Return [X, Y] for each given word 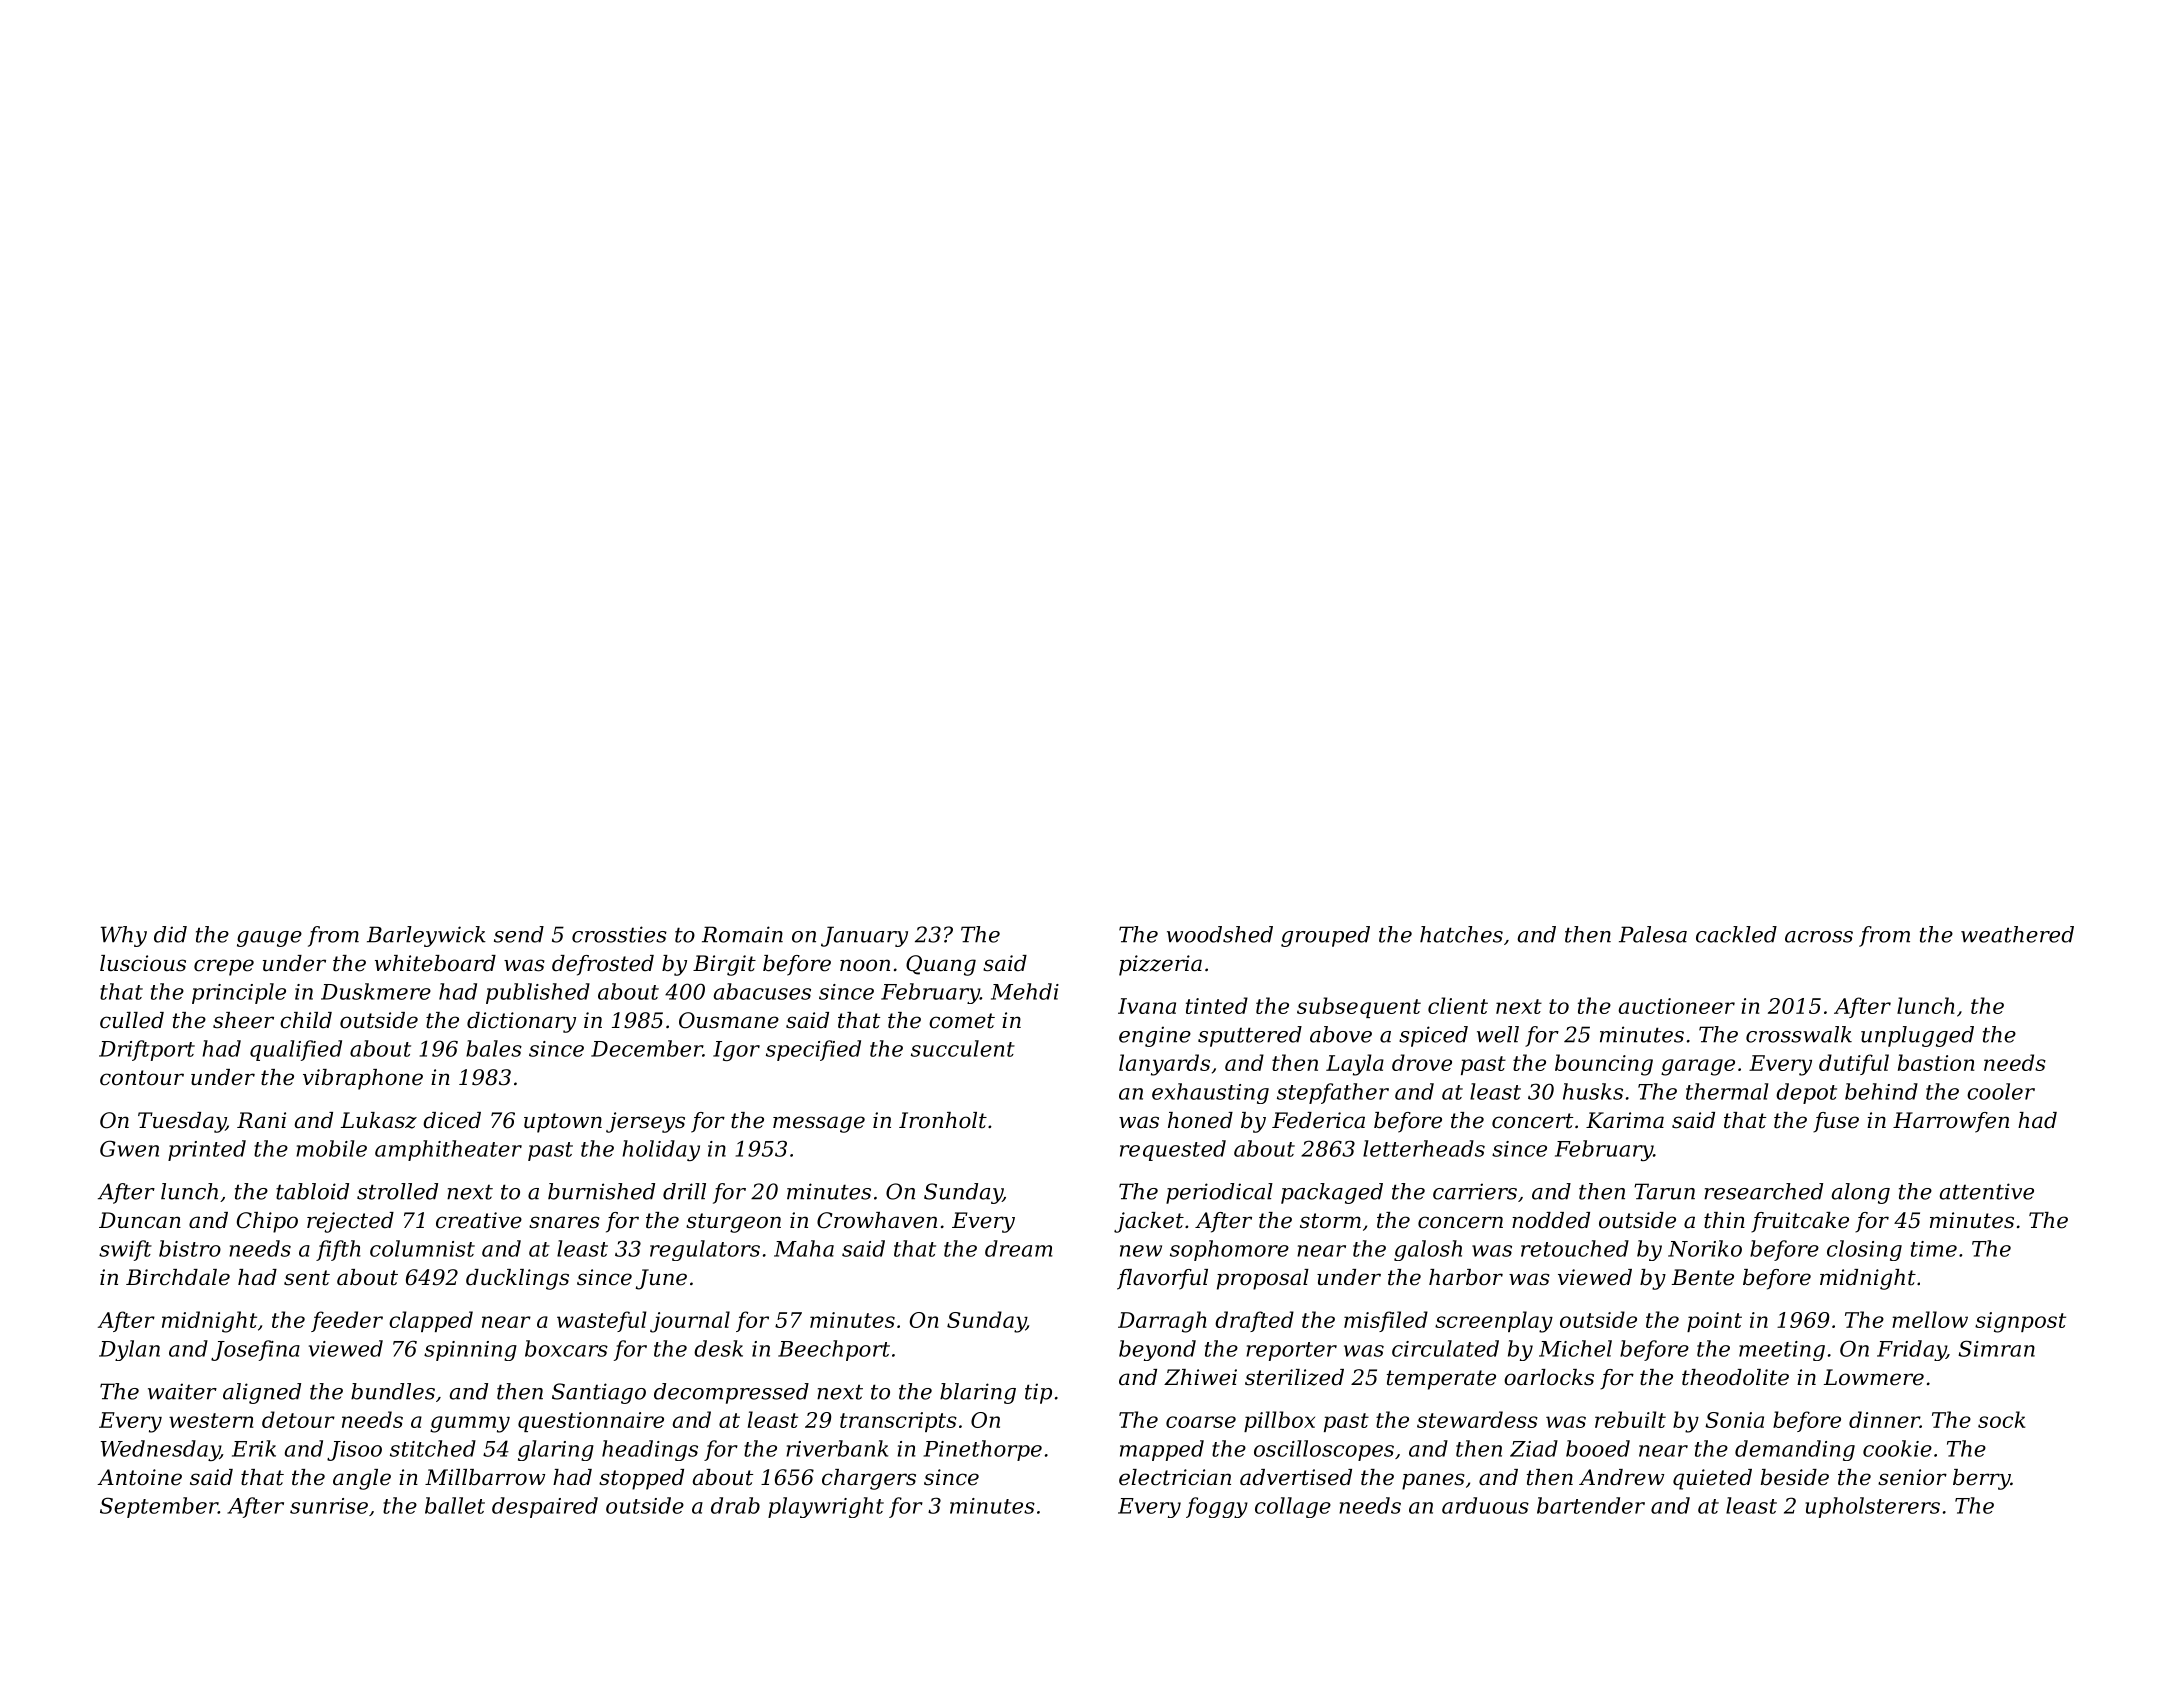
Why [124, 936]
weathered [2017, 934]
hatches [1461, 934]
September [159, 1507]
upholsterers [1872, 1507]
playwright [826, 1507]
